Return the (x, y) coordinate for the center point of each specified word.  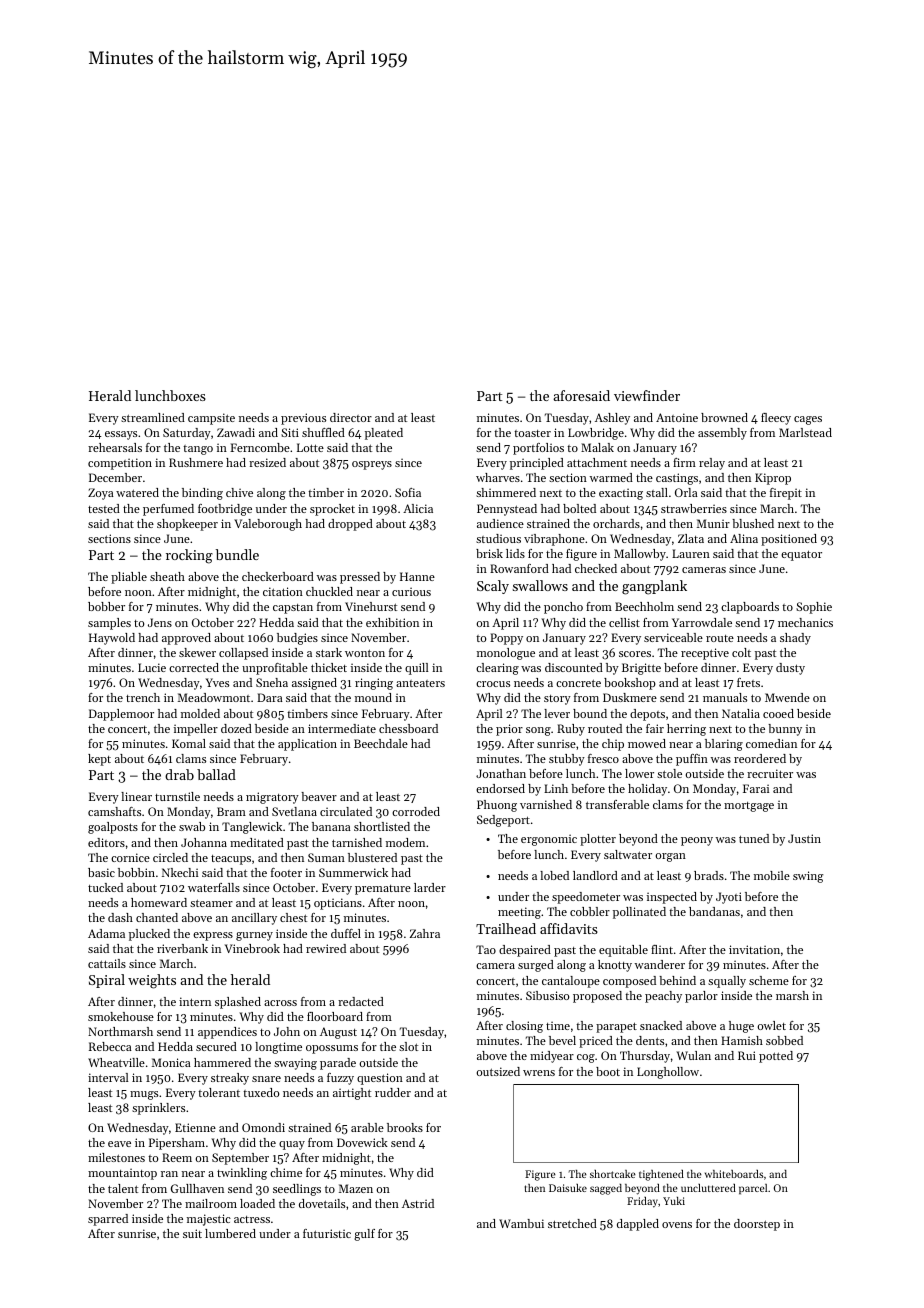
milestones (116, 1157)
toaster (532, 433)
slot (408, 1046)
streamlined (153, 417)
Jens (160, 622)
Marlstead (805, 432)
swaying (295, 1064)
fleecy (776, 419)
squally (727, 982)
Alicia (418, 508)
